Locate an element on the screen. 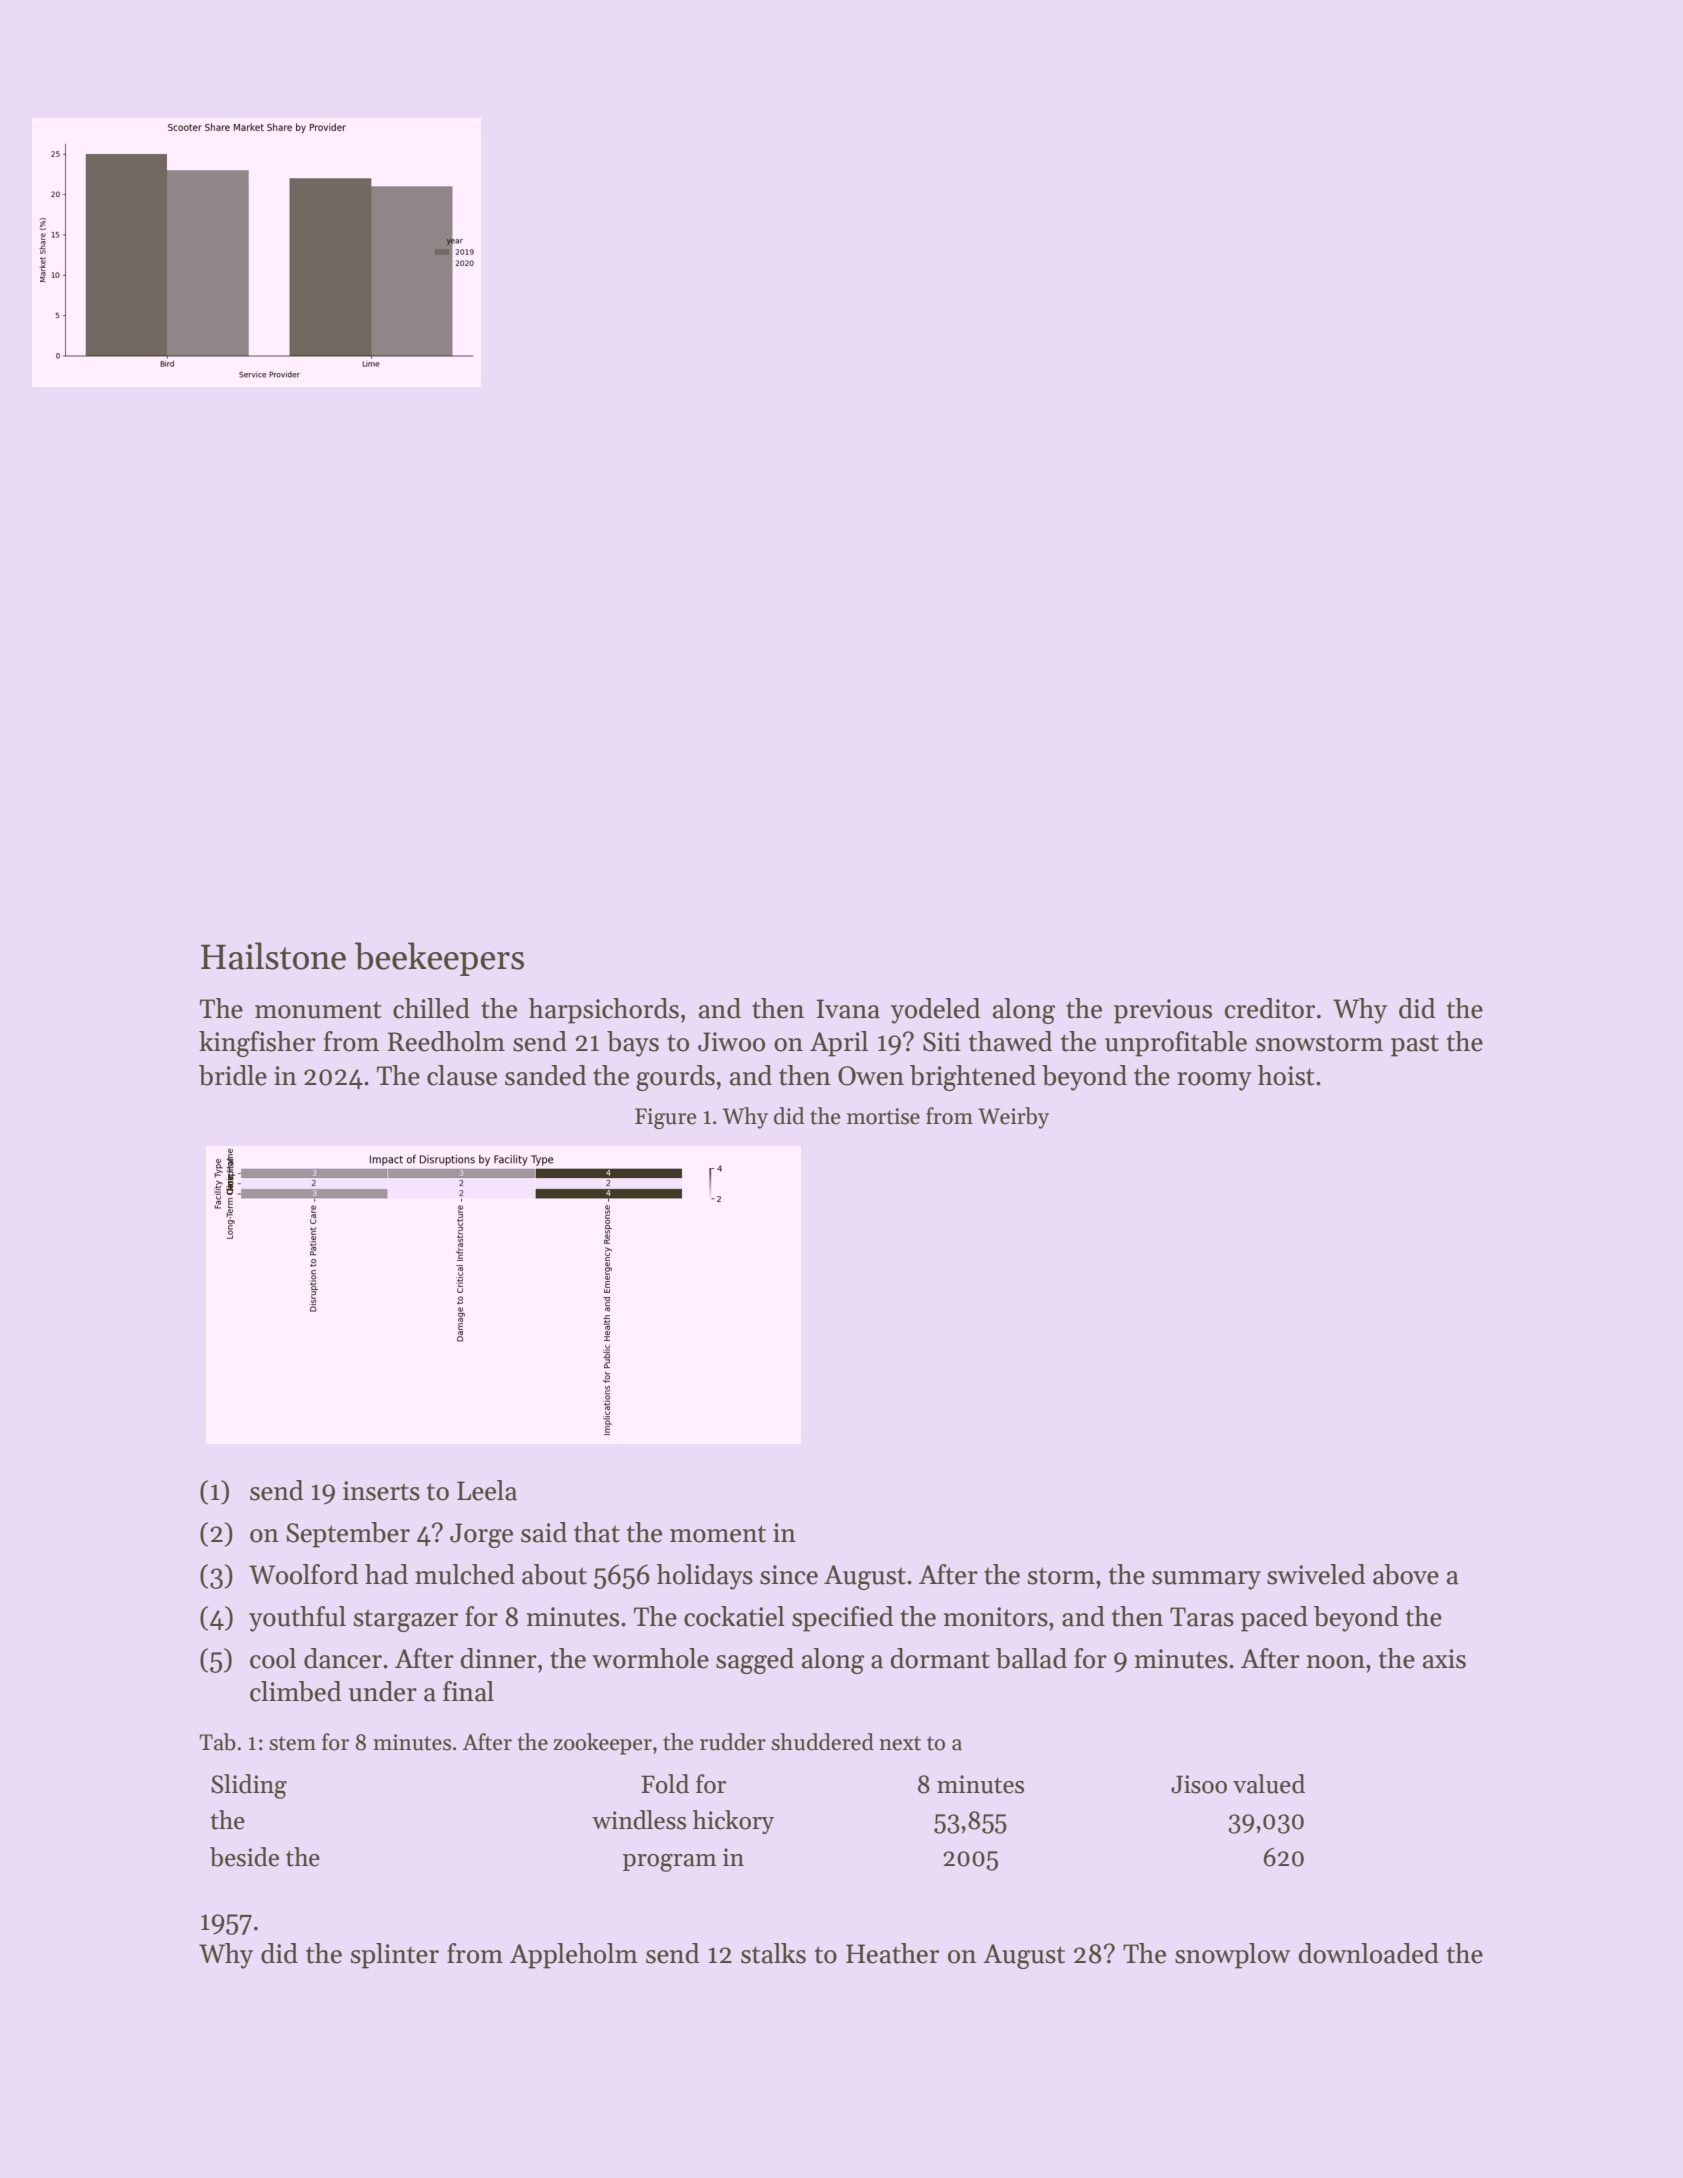 This screenshot has height=2178, width=1683. hoist is located at coordinates (1286, 1075).
